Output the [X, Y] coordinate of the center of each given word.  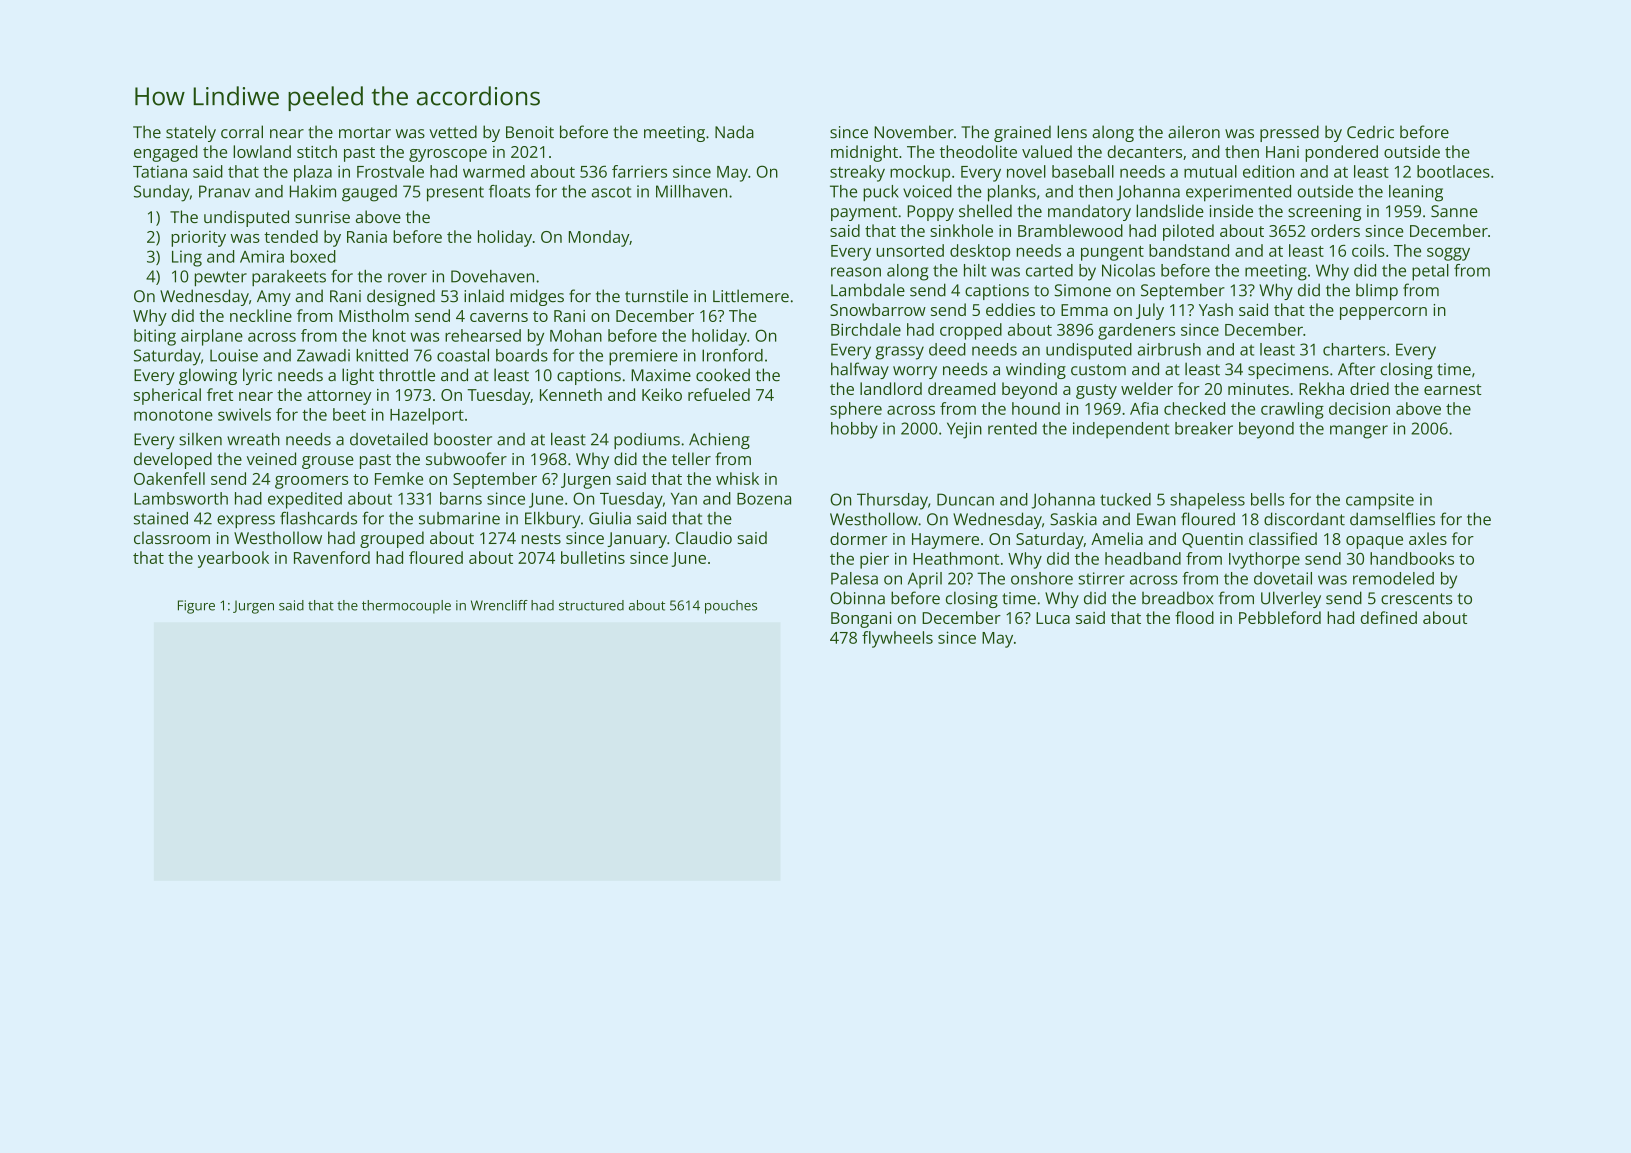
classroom [172, 537]
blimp [1377, 292]
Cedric [1370, 132]
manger [1359, 432]
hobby [854, 430]
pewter [221, 279]
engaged [165, 153]
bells [1267, 499]
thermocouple [406, 607]
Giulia [610, 518]
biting [155, 337]
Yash [1216, 309]
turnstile [656, 296]
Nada [734, 132]
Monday [599, 238]
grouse [328, 462]
